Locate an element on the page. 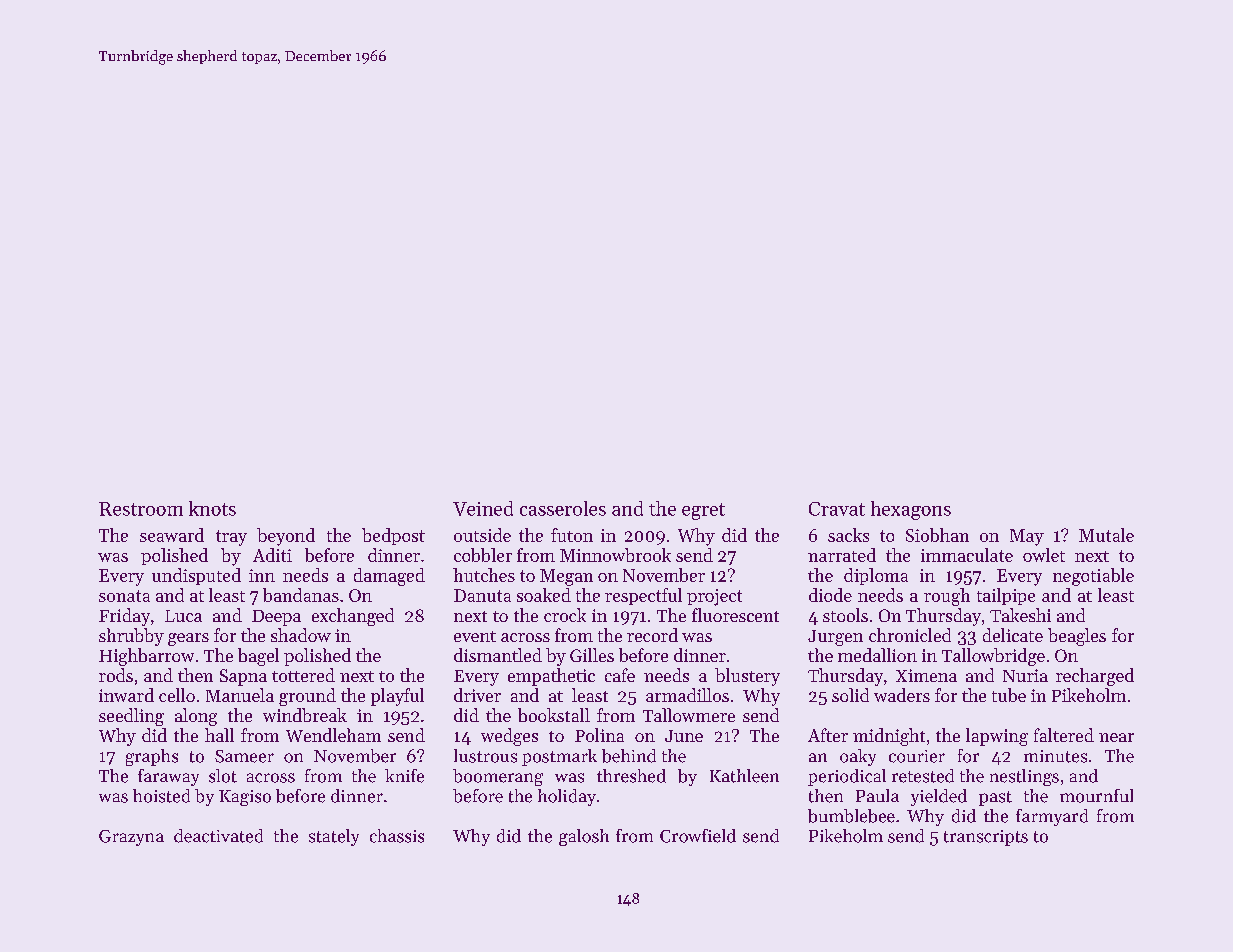  record is located at coordinates (652, 635).
